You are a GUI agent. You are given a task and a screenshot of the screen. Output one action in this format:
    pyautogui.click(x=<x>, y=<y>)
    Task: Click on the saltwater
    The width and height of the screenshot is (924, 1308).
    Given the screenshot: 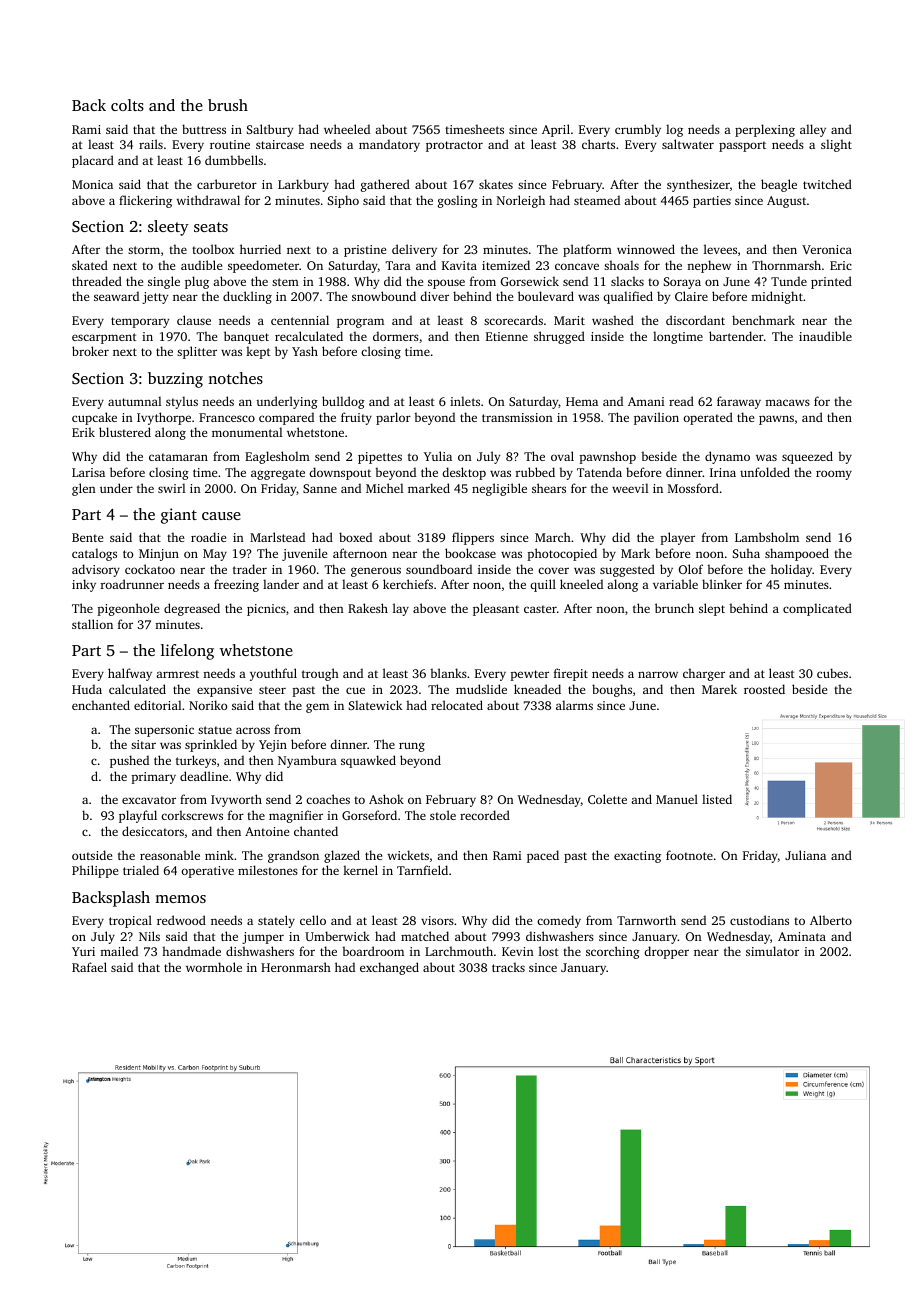 What is the action you would take?
    pyautogui.click(x=688, y=144)
